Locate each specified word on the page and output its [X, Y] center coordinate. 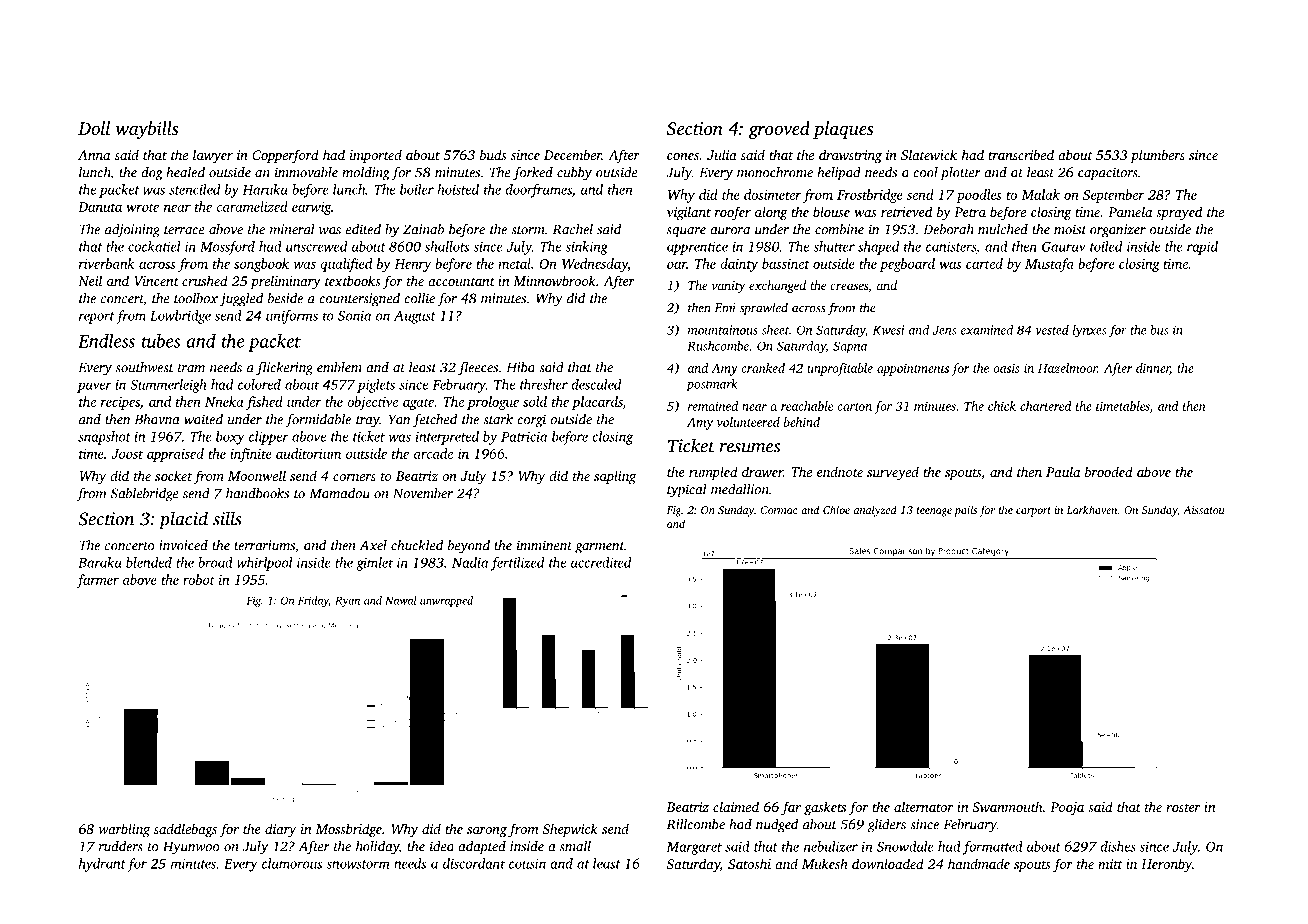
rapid [1202, 248]
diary [281, 830]
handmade [979, 863]
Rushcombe [718, 346]
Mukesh [825, 863]
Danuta [100, 207]
